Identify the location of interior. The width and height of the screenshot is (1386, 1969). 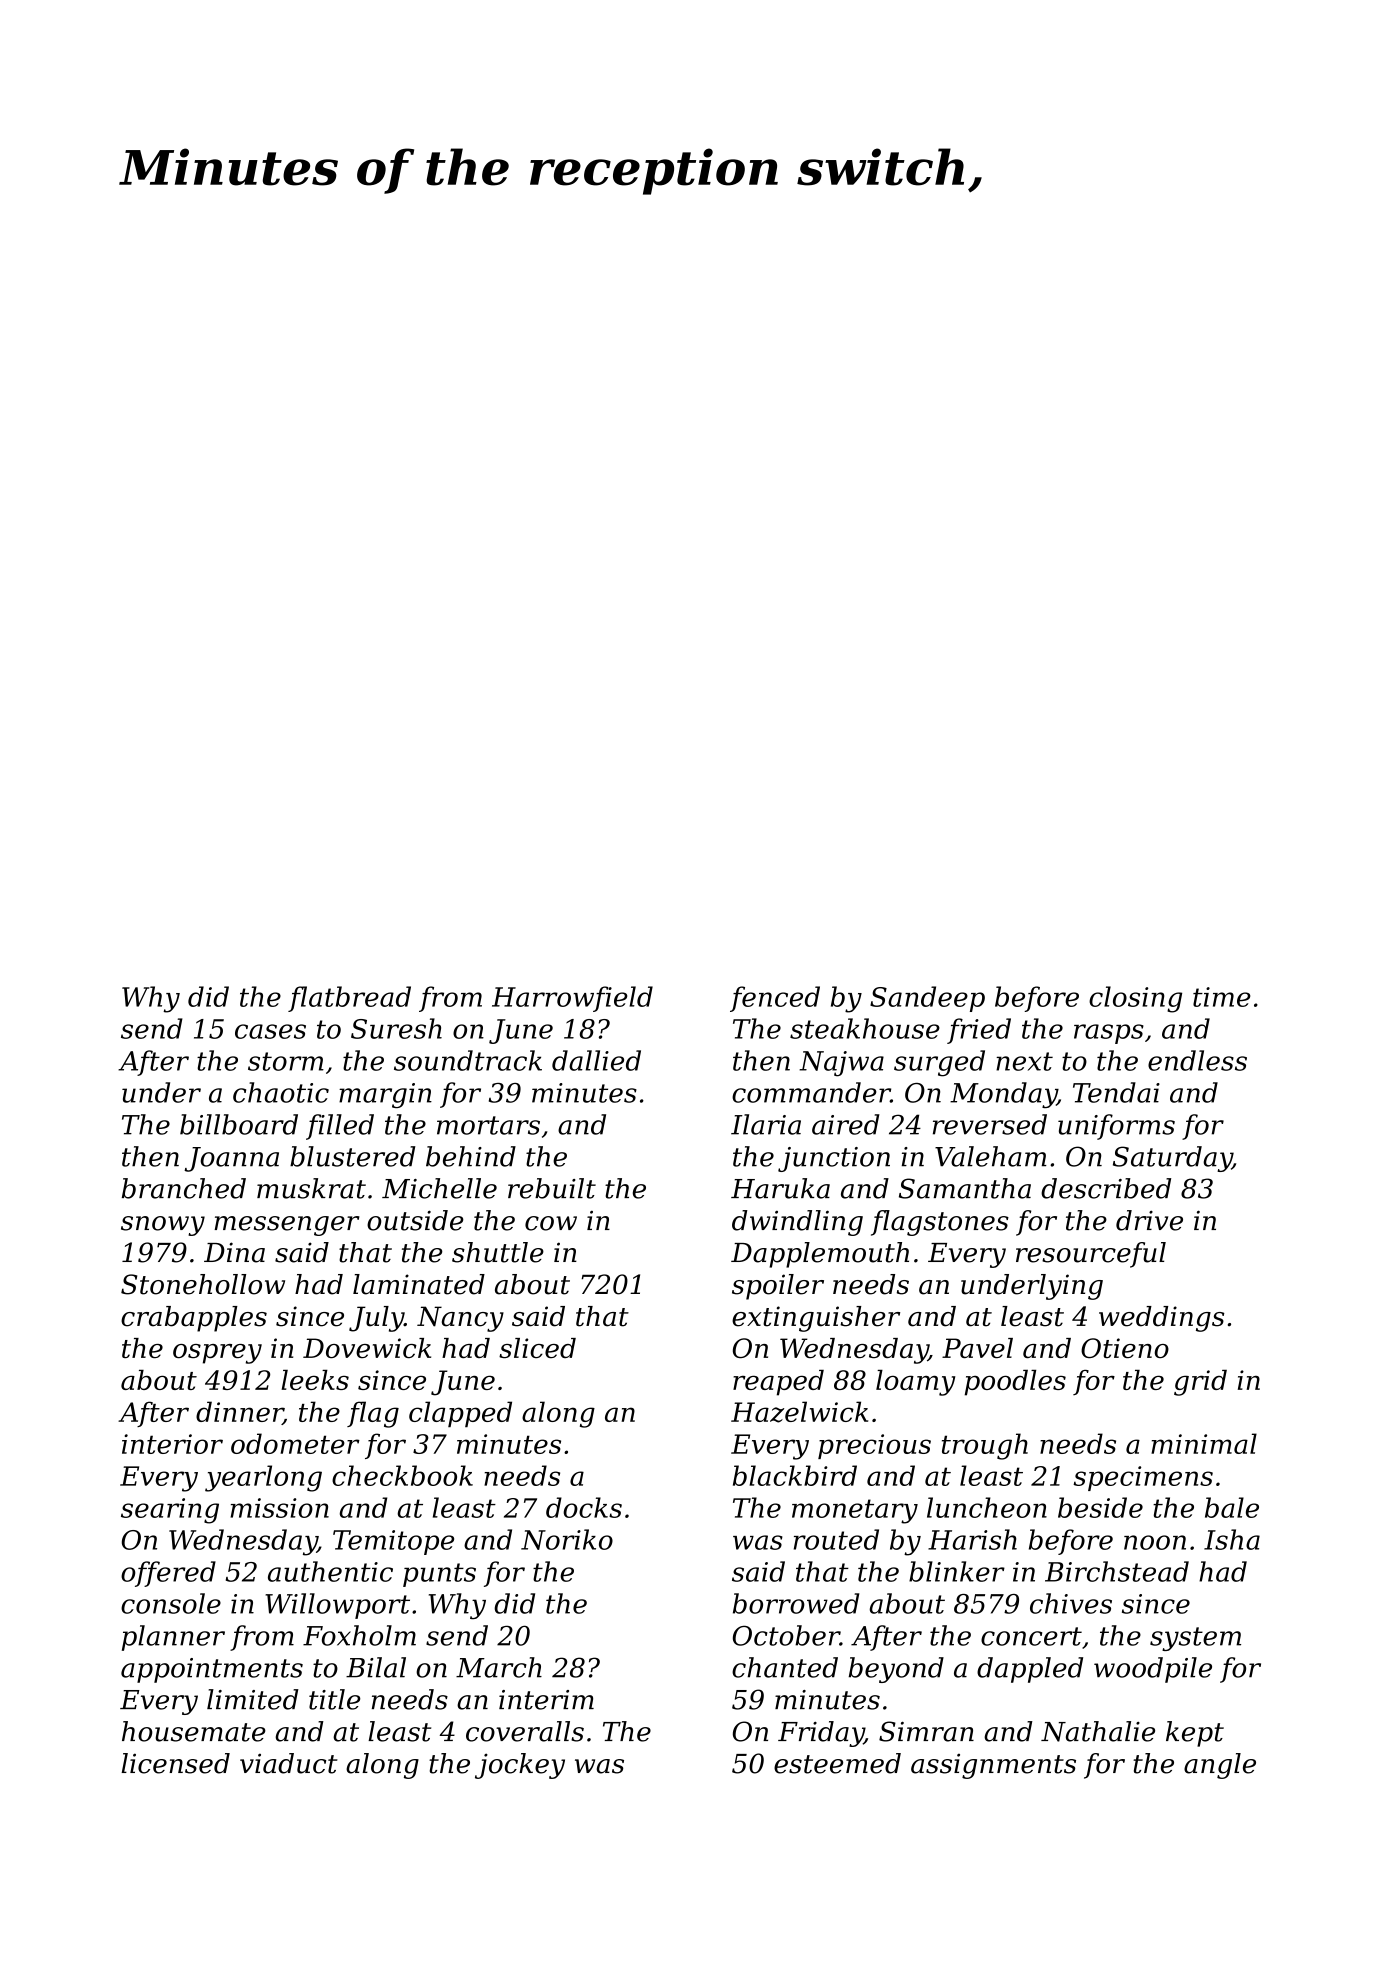
(172, 1444).
